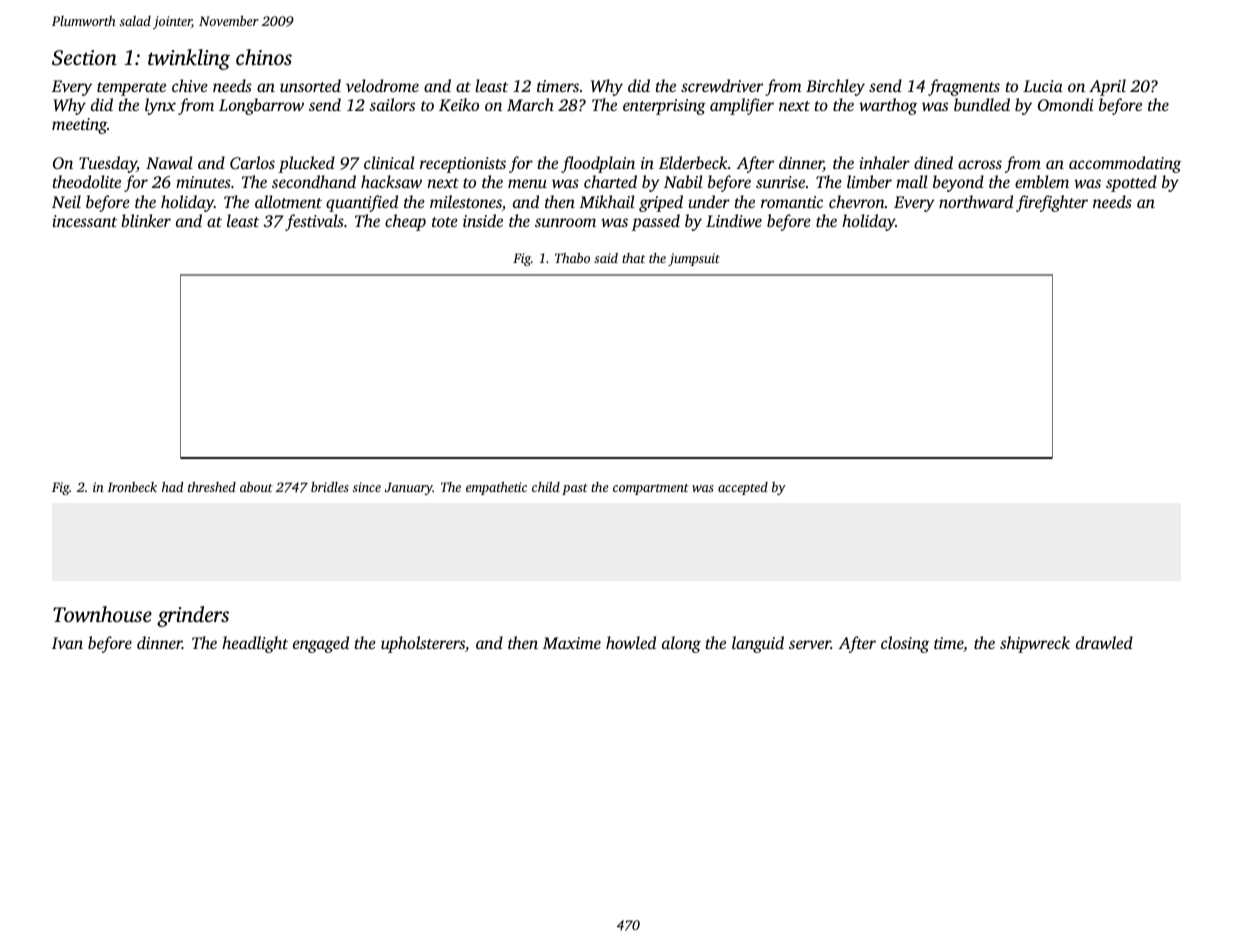 Image resolution: width=1233 pixels, height=952 pixels. Describe the element at coordinates (463, 165) in the image. I see `receptionists` at that location.
